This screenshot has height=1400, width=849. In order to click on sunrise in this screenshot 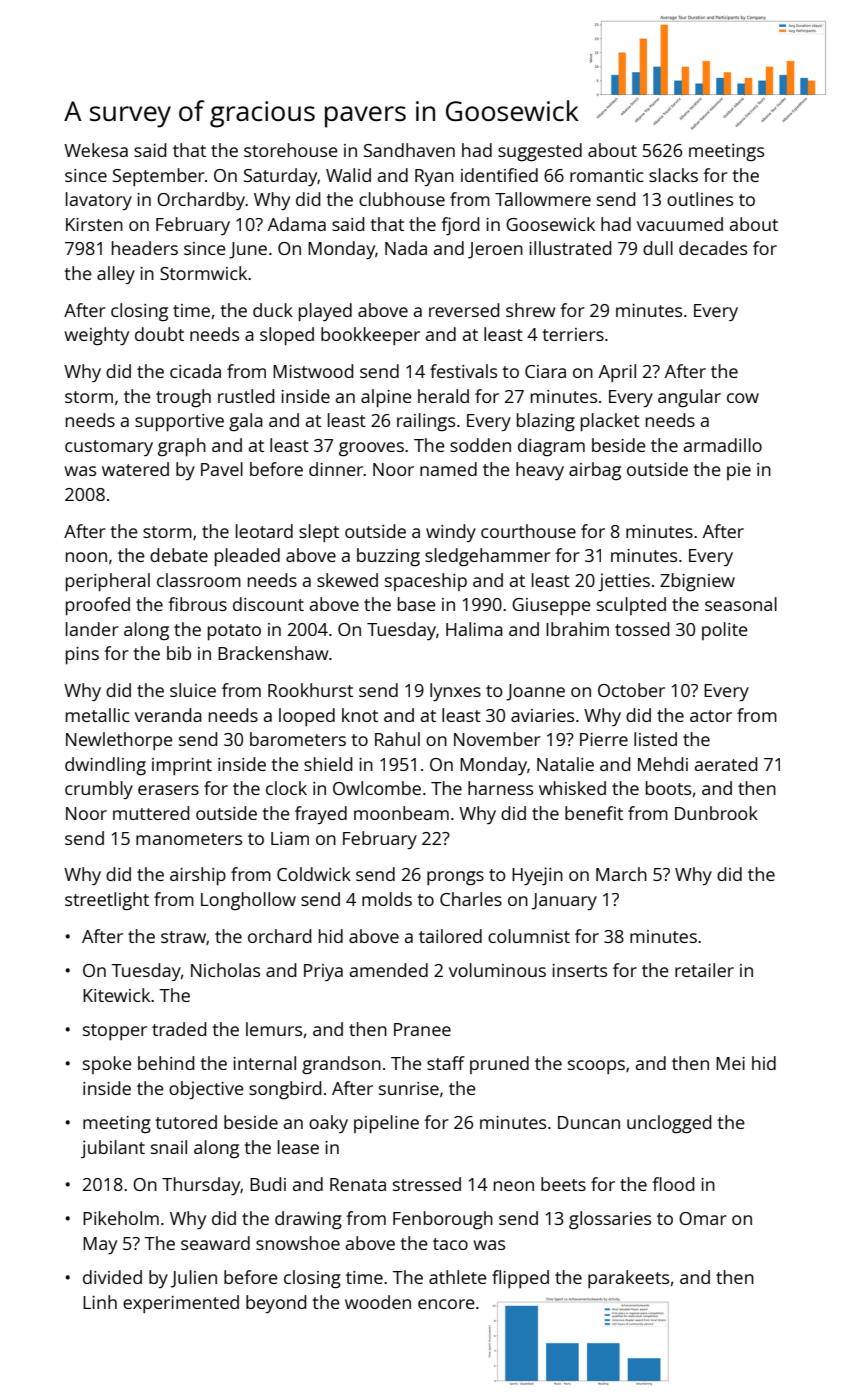, I will do `click(409, 1088)`.
